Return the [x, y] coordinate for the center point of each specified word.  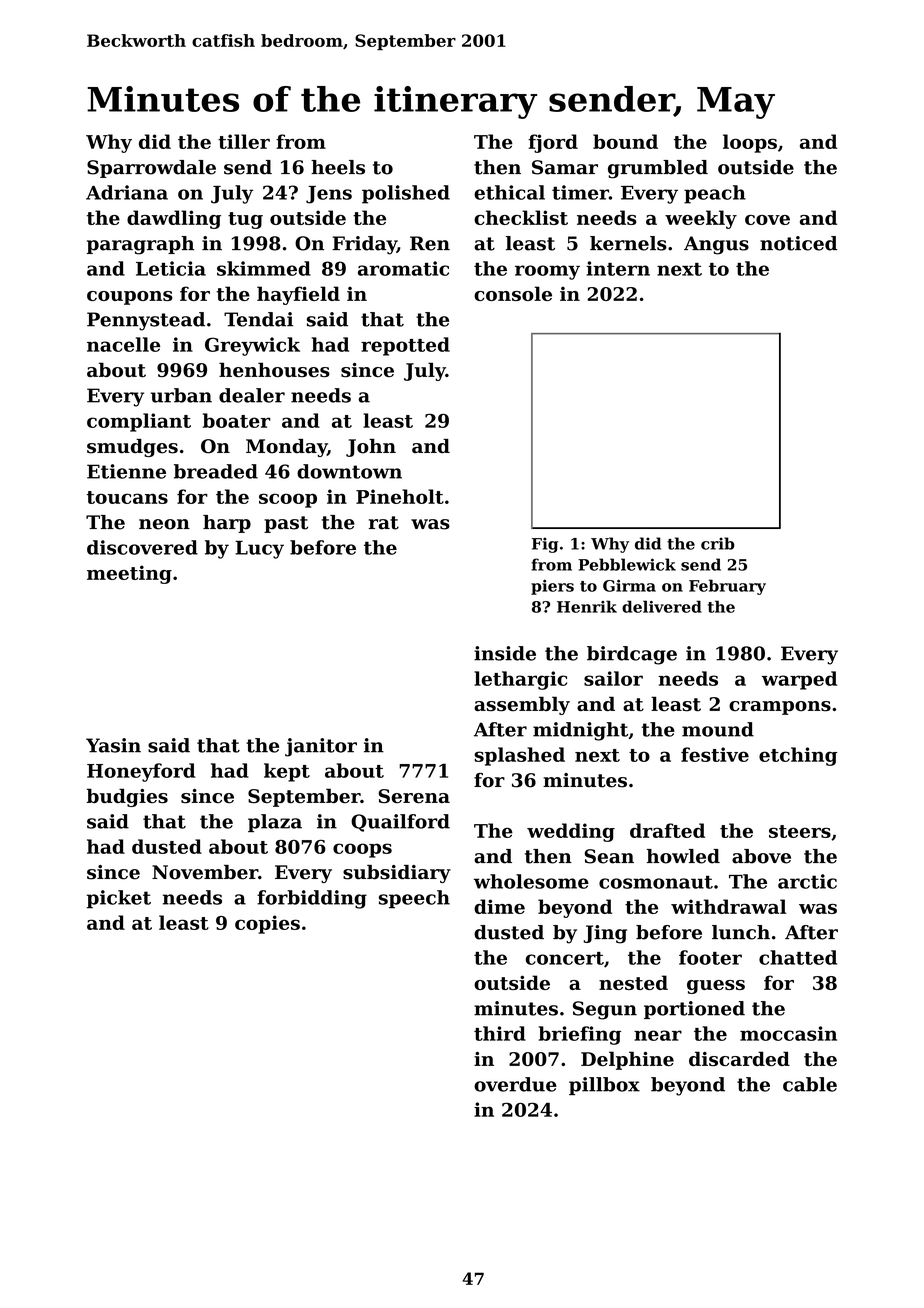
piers [552, 587]
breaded [216, 471]
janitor [321, 747]
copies [267, 924]
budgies [127, 797]
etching [798, 756]
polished [406, 194]
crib [718, 543]
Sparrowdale [151, 169]
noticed [798, 243]
